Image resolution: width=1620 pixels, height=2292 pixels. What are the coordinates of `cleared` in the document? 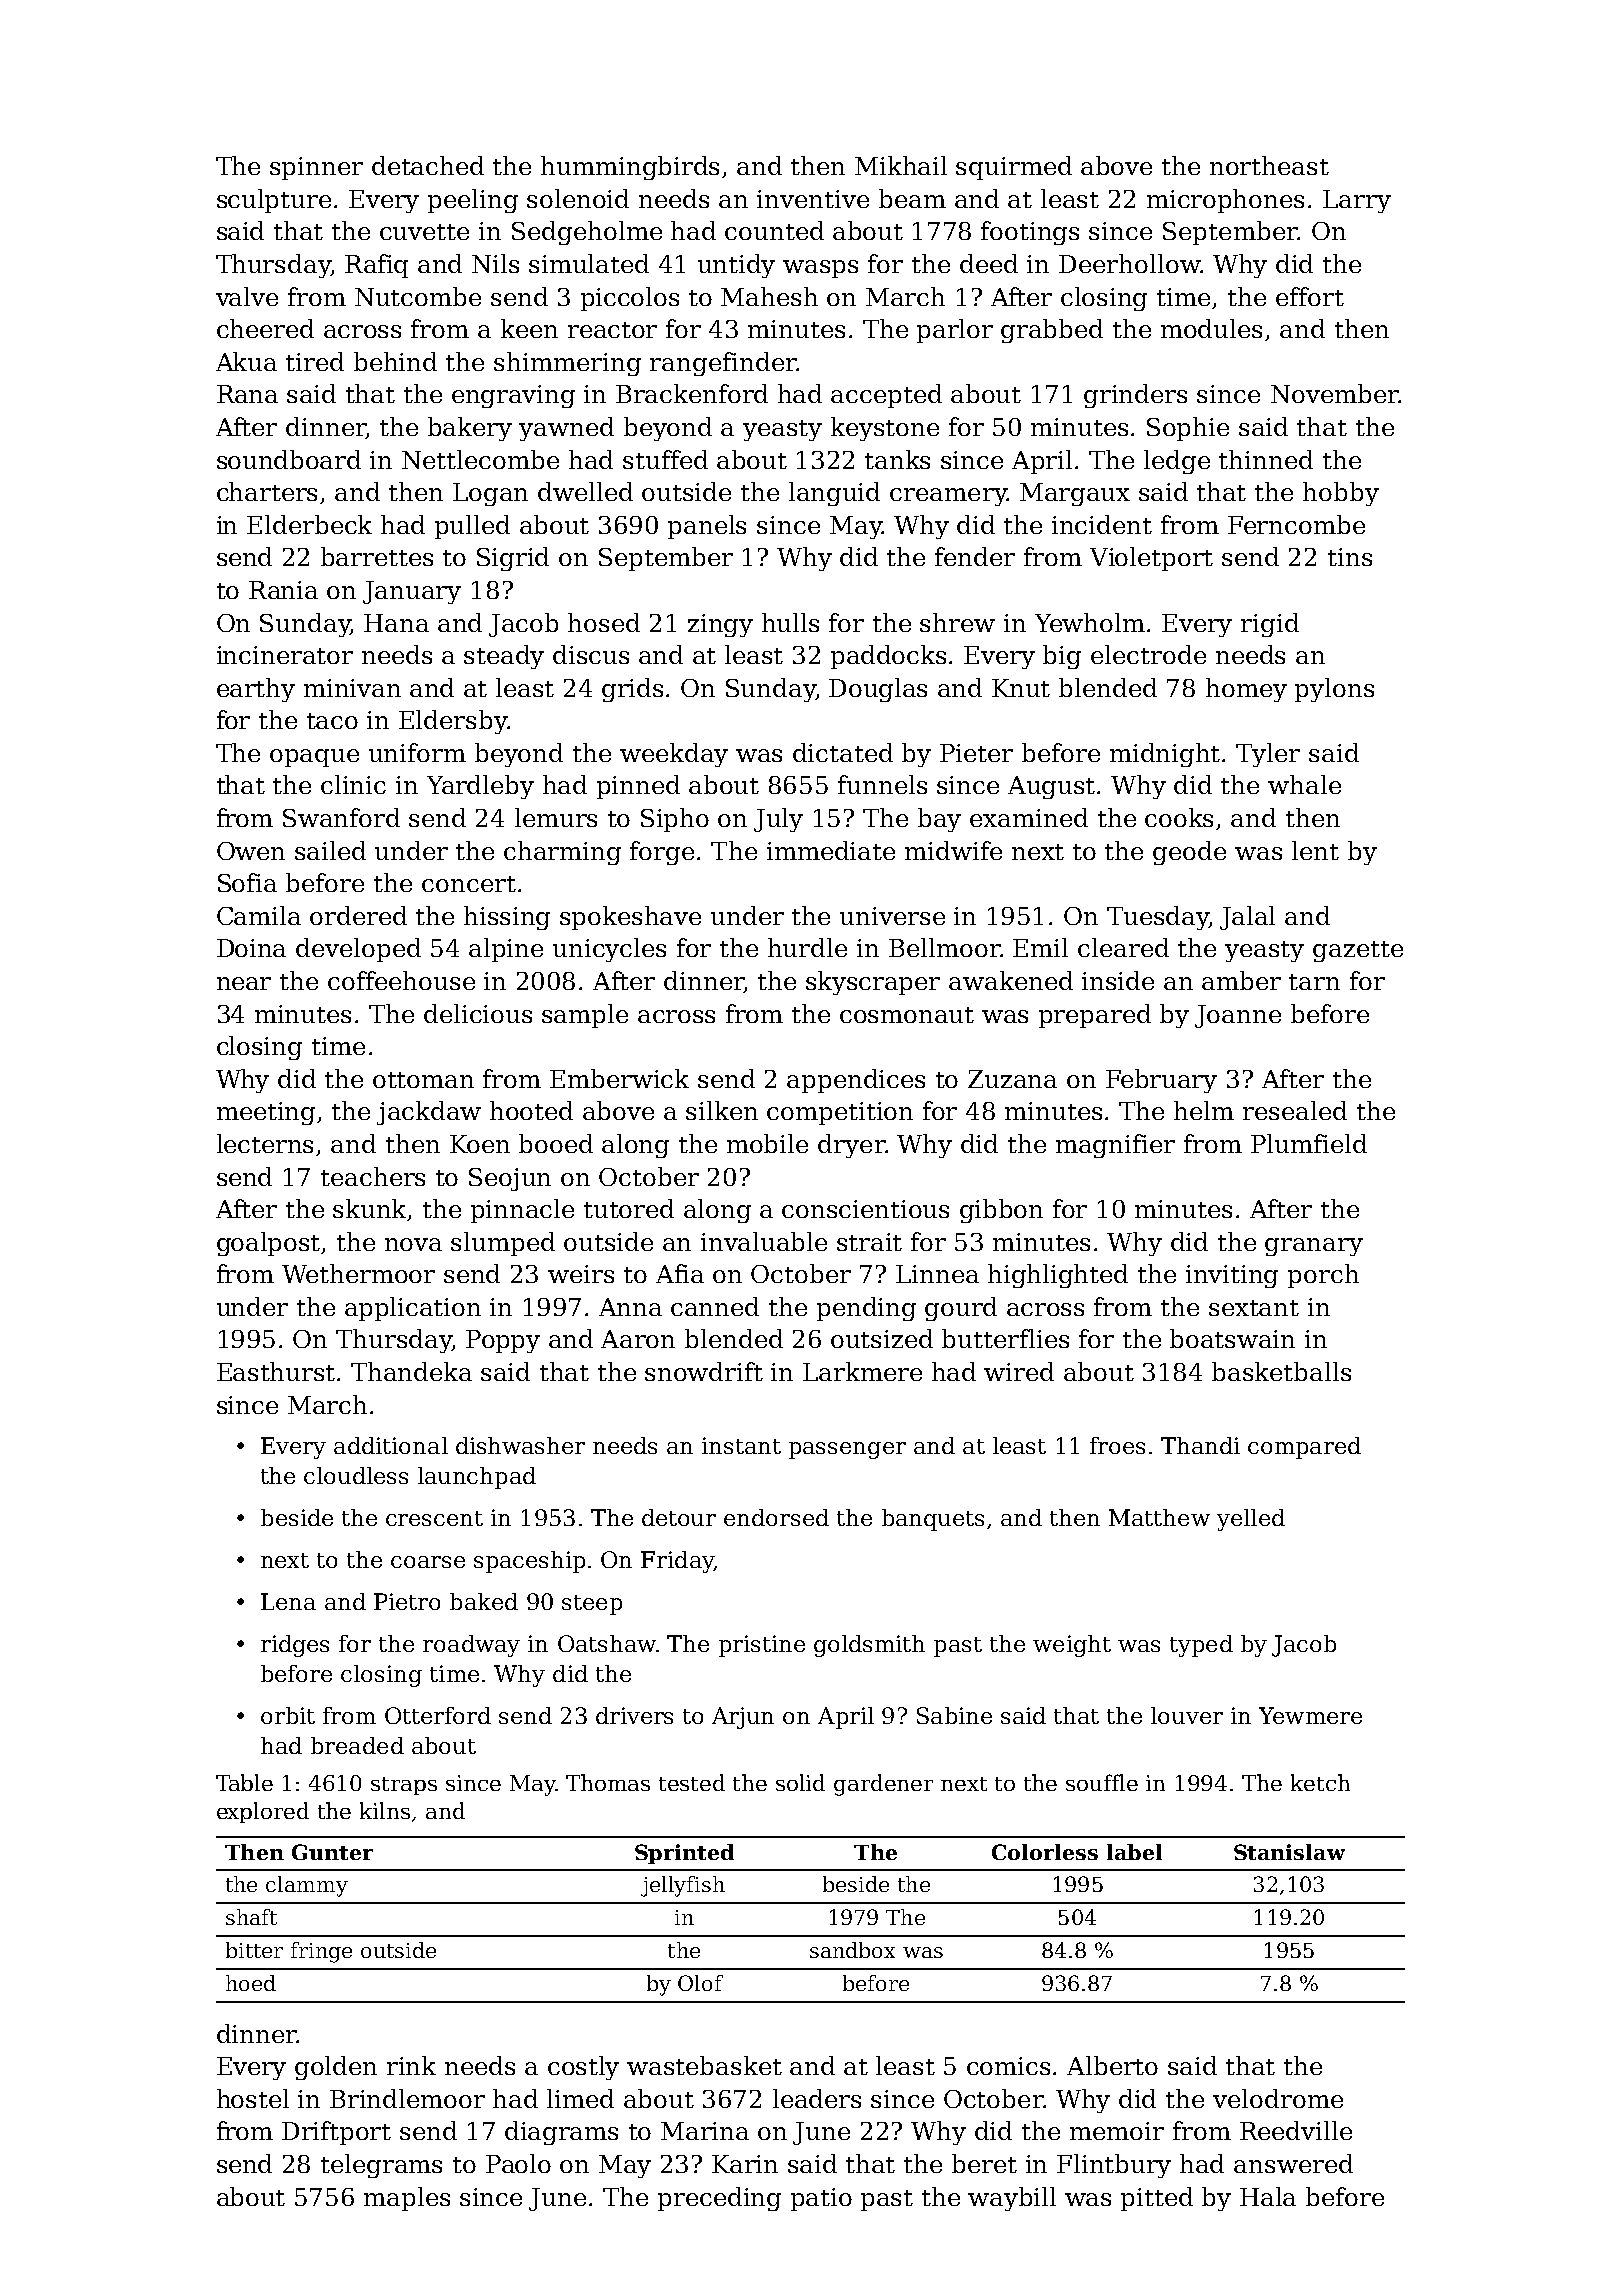 It's located at (1123, 947).
